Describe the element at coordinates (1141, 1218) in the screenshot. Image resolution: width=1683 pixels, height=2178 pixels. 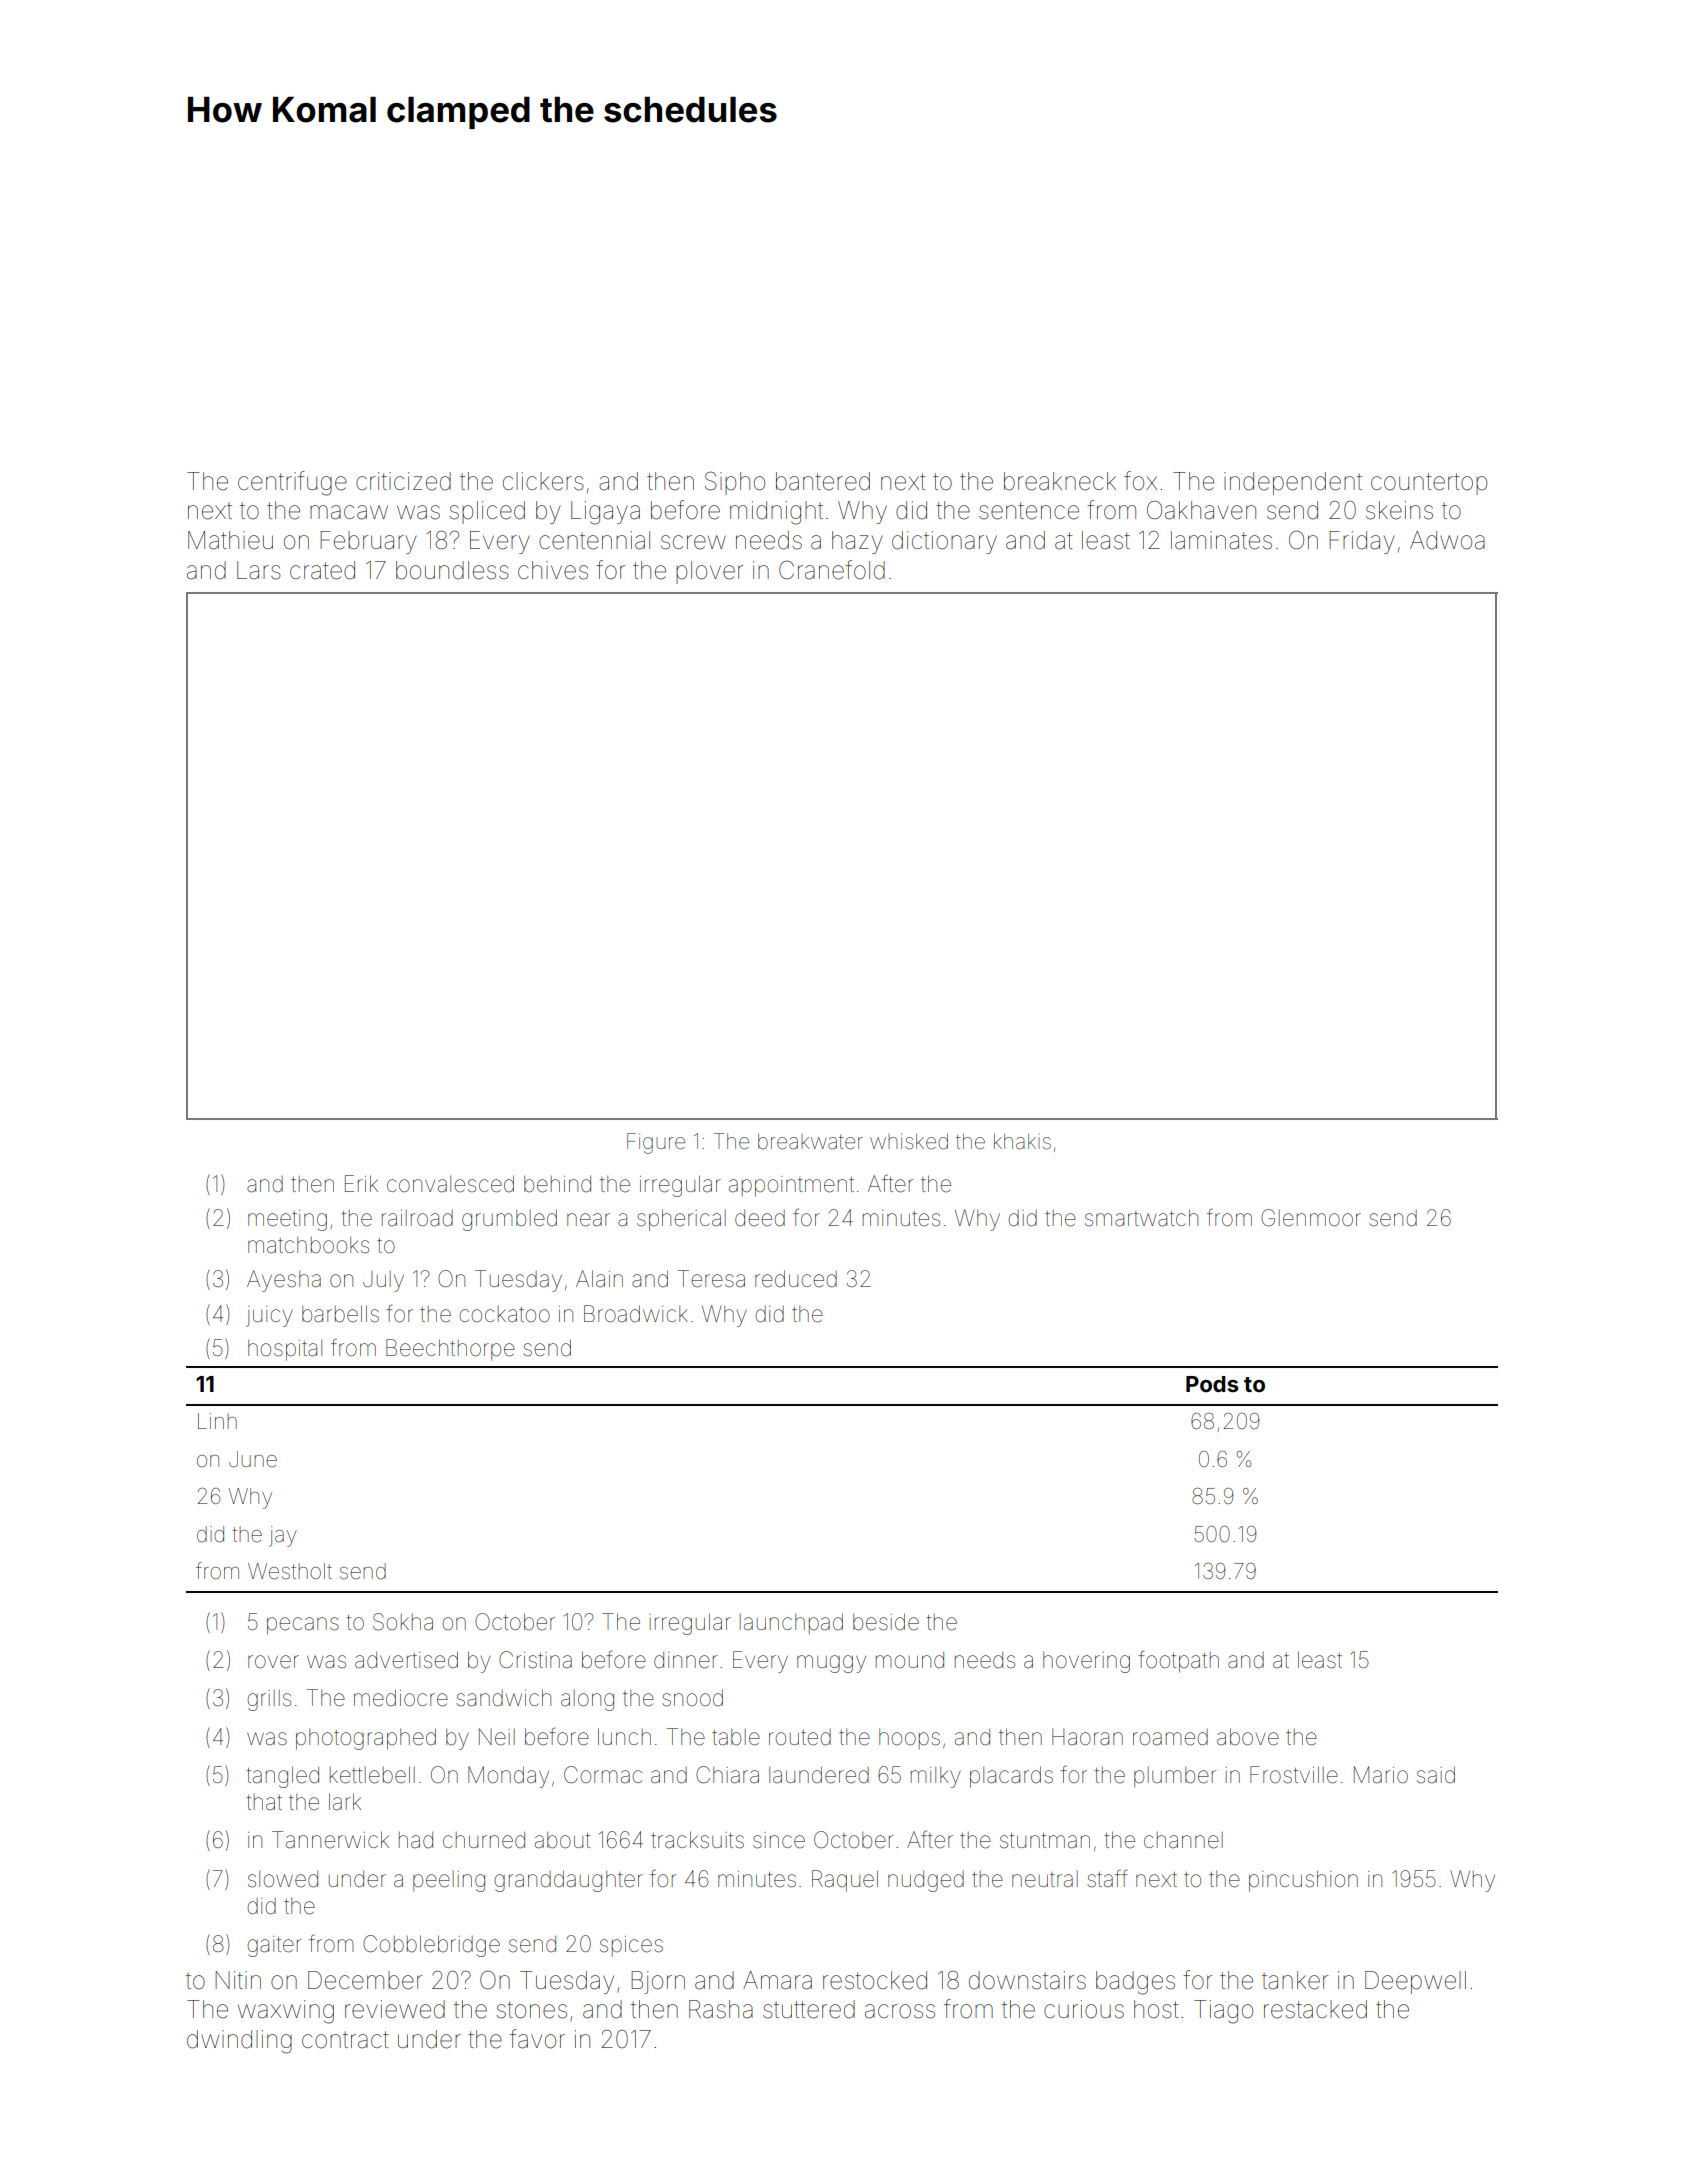
I see `smartwatch` at that location.
